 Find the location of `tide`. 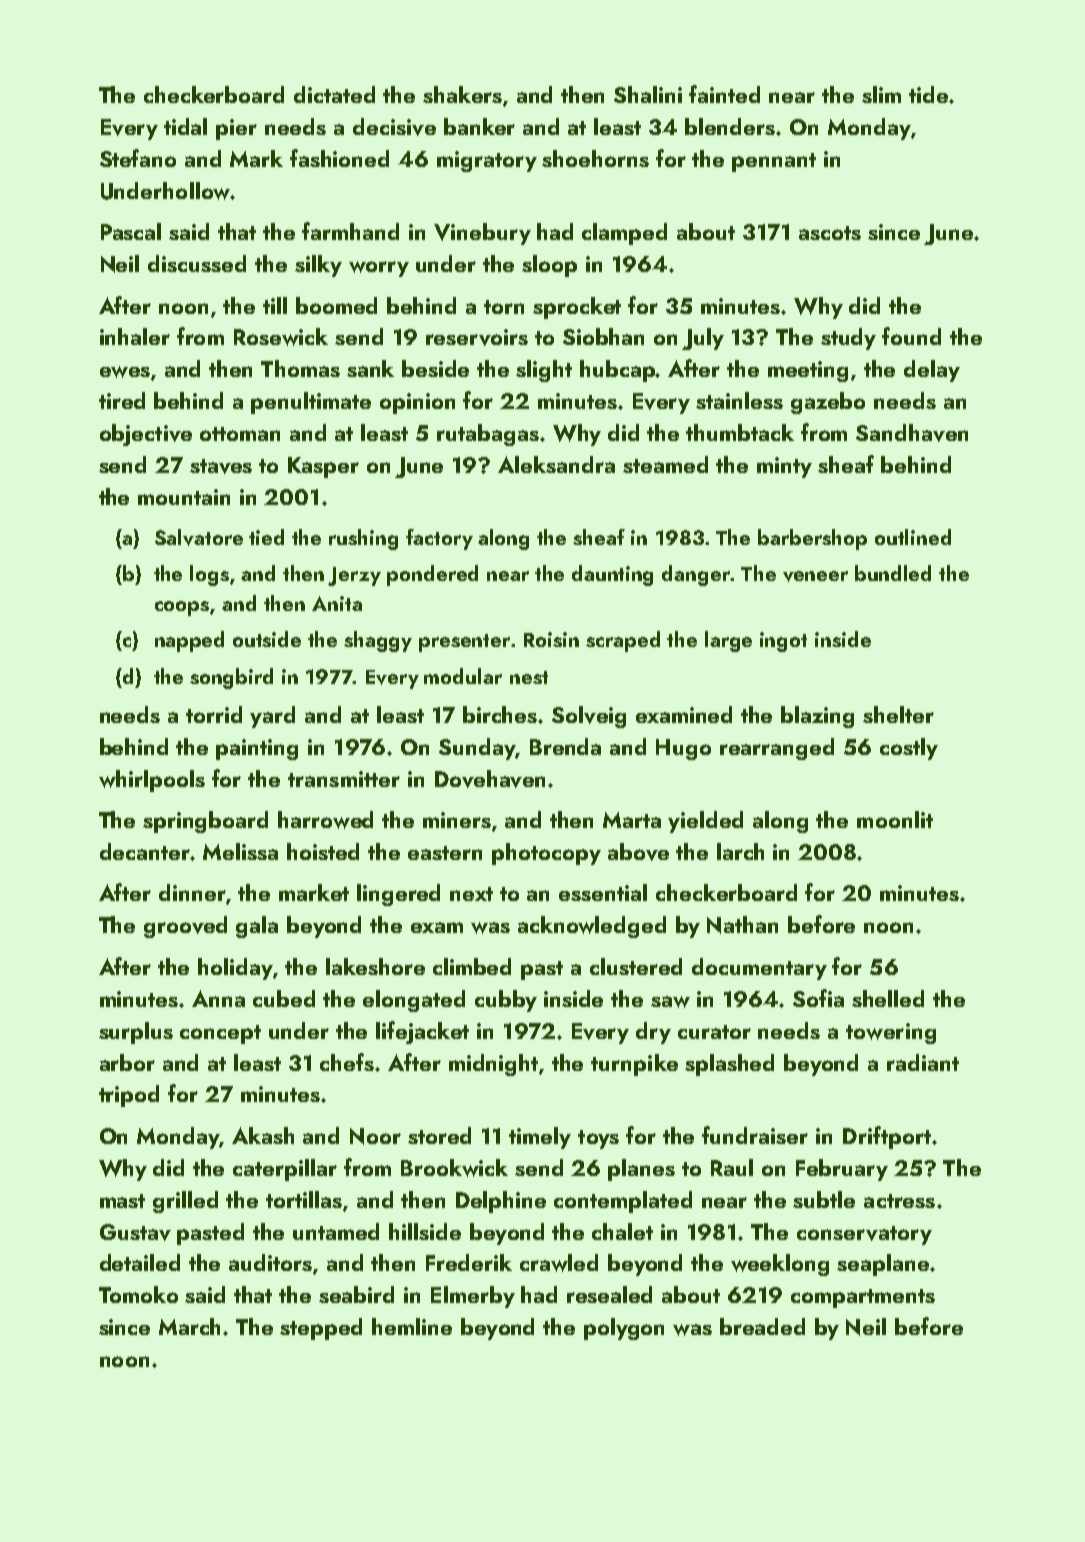

tide is located at coordinates (928, 94).
